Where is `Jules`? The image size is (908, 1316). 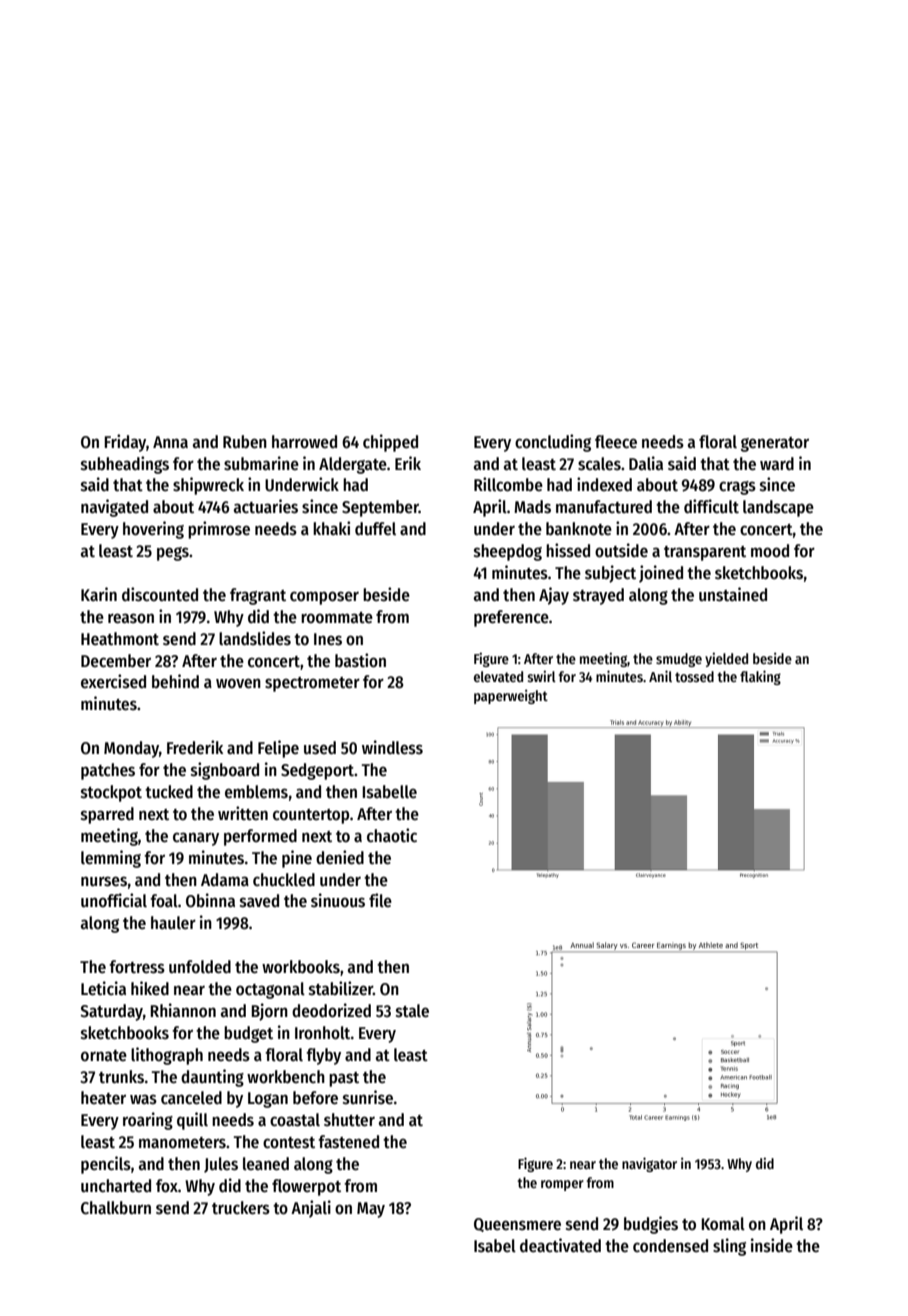
Jules is located at coordinates (221, 1165).
